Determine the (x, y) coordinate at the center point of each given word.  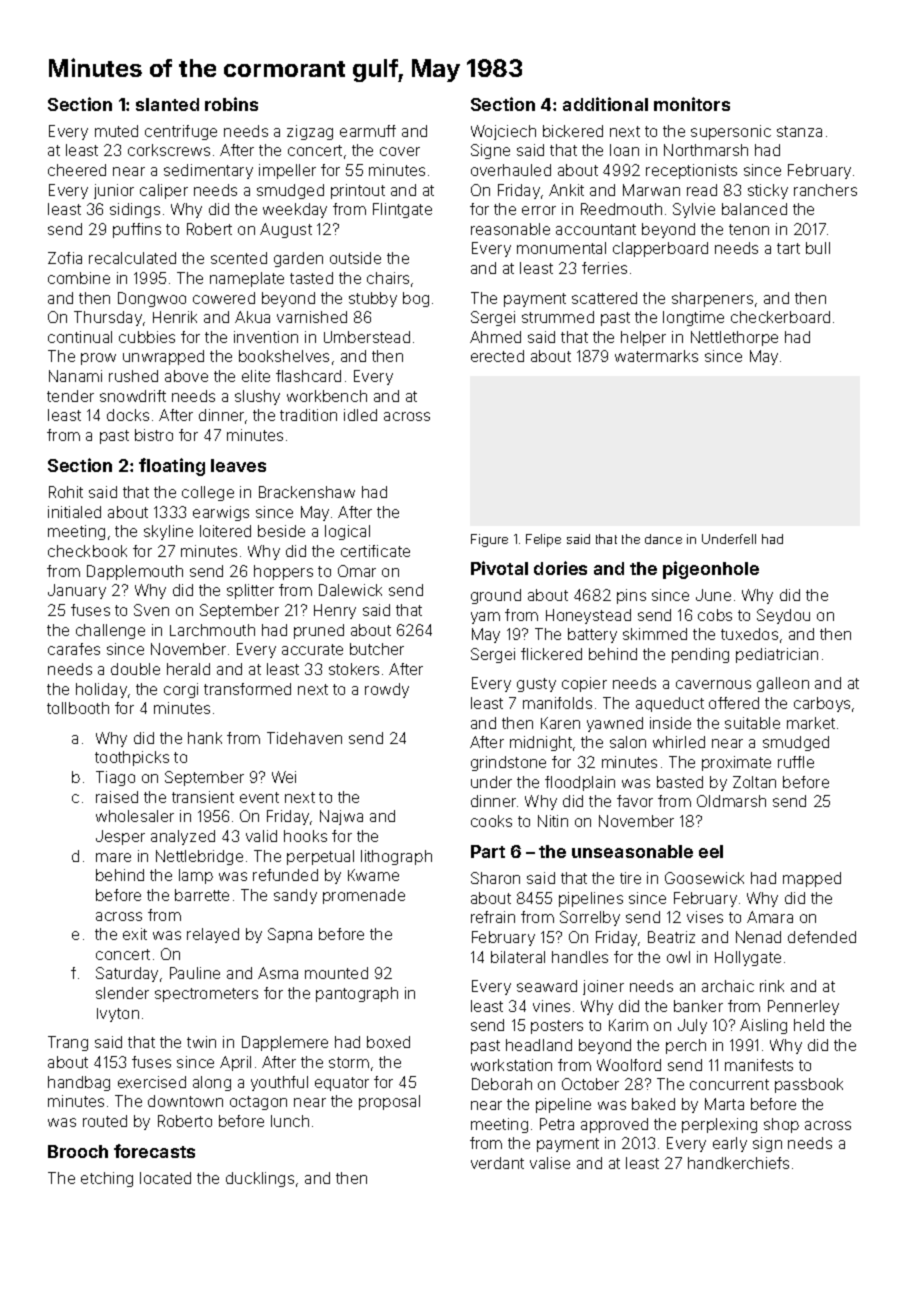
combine (79, 278)
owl (678, 957)
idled (360, 415)
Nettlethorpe (734, 338)
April (235, 1063)
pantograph (357, 994)
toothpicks (132, 758)
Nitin (553, 821)
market (811, 723)
